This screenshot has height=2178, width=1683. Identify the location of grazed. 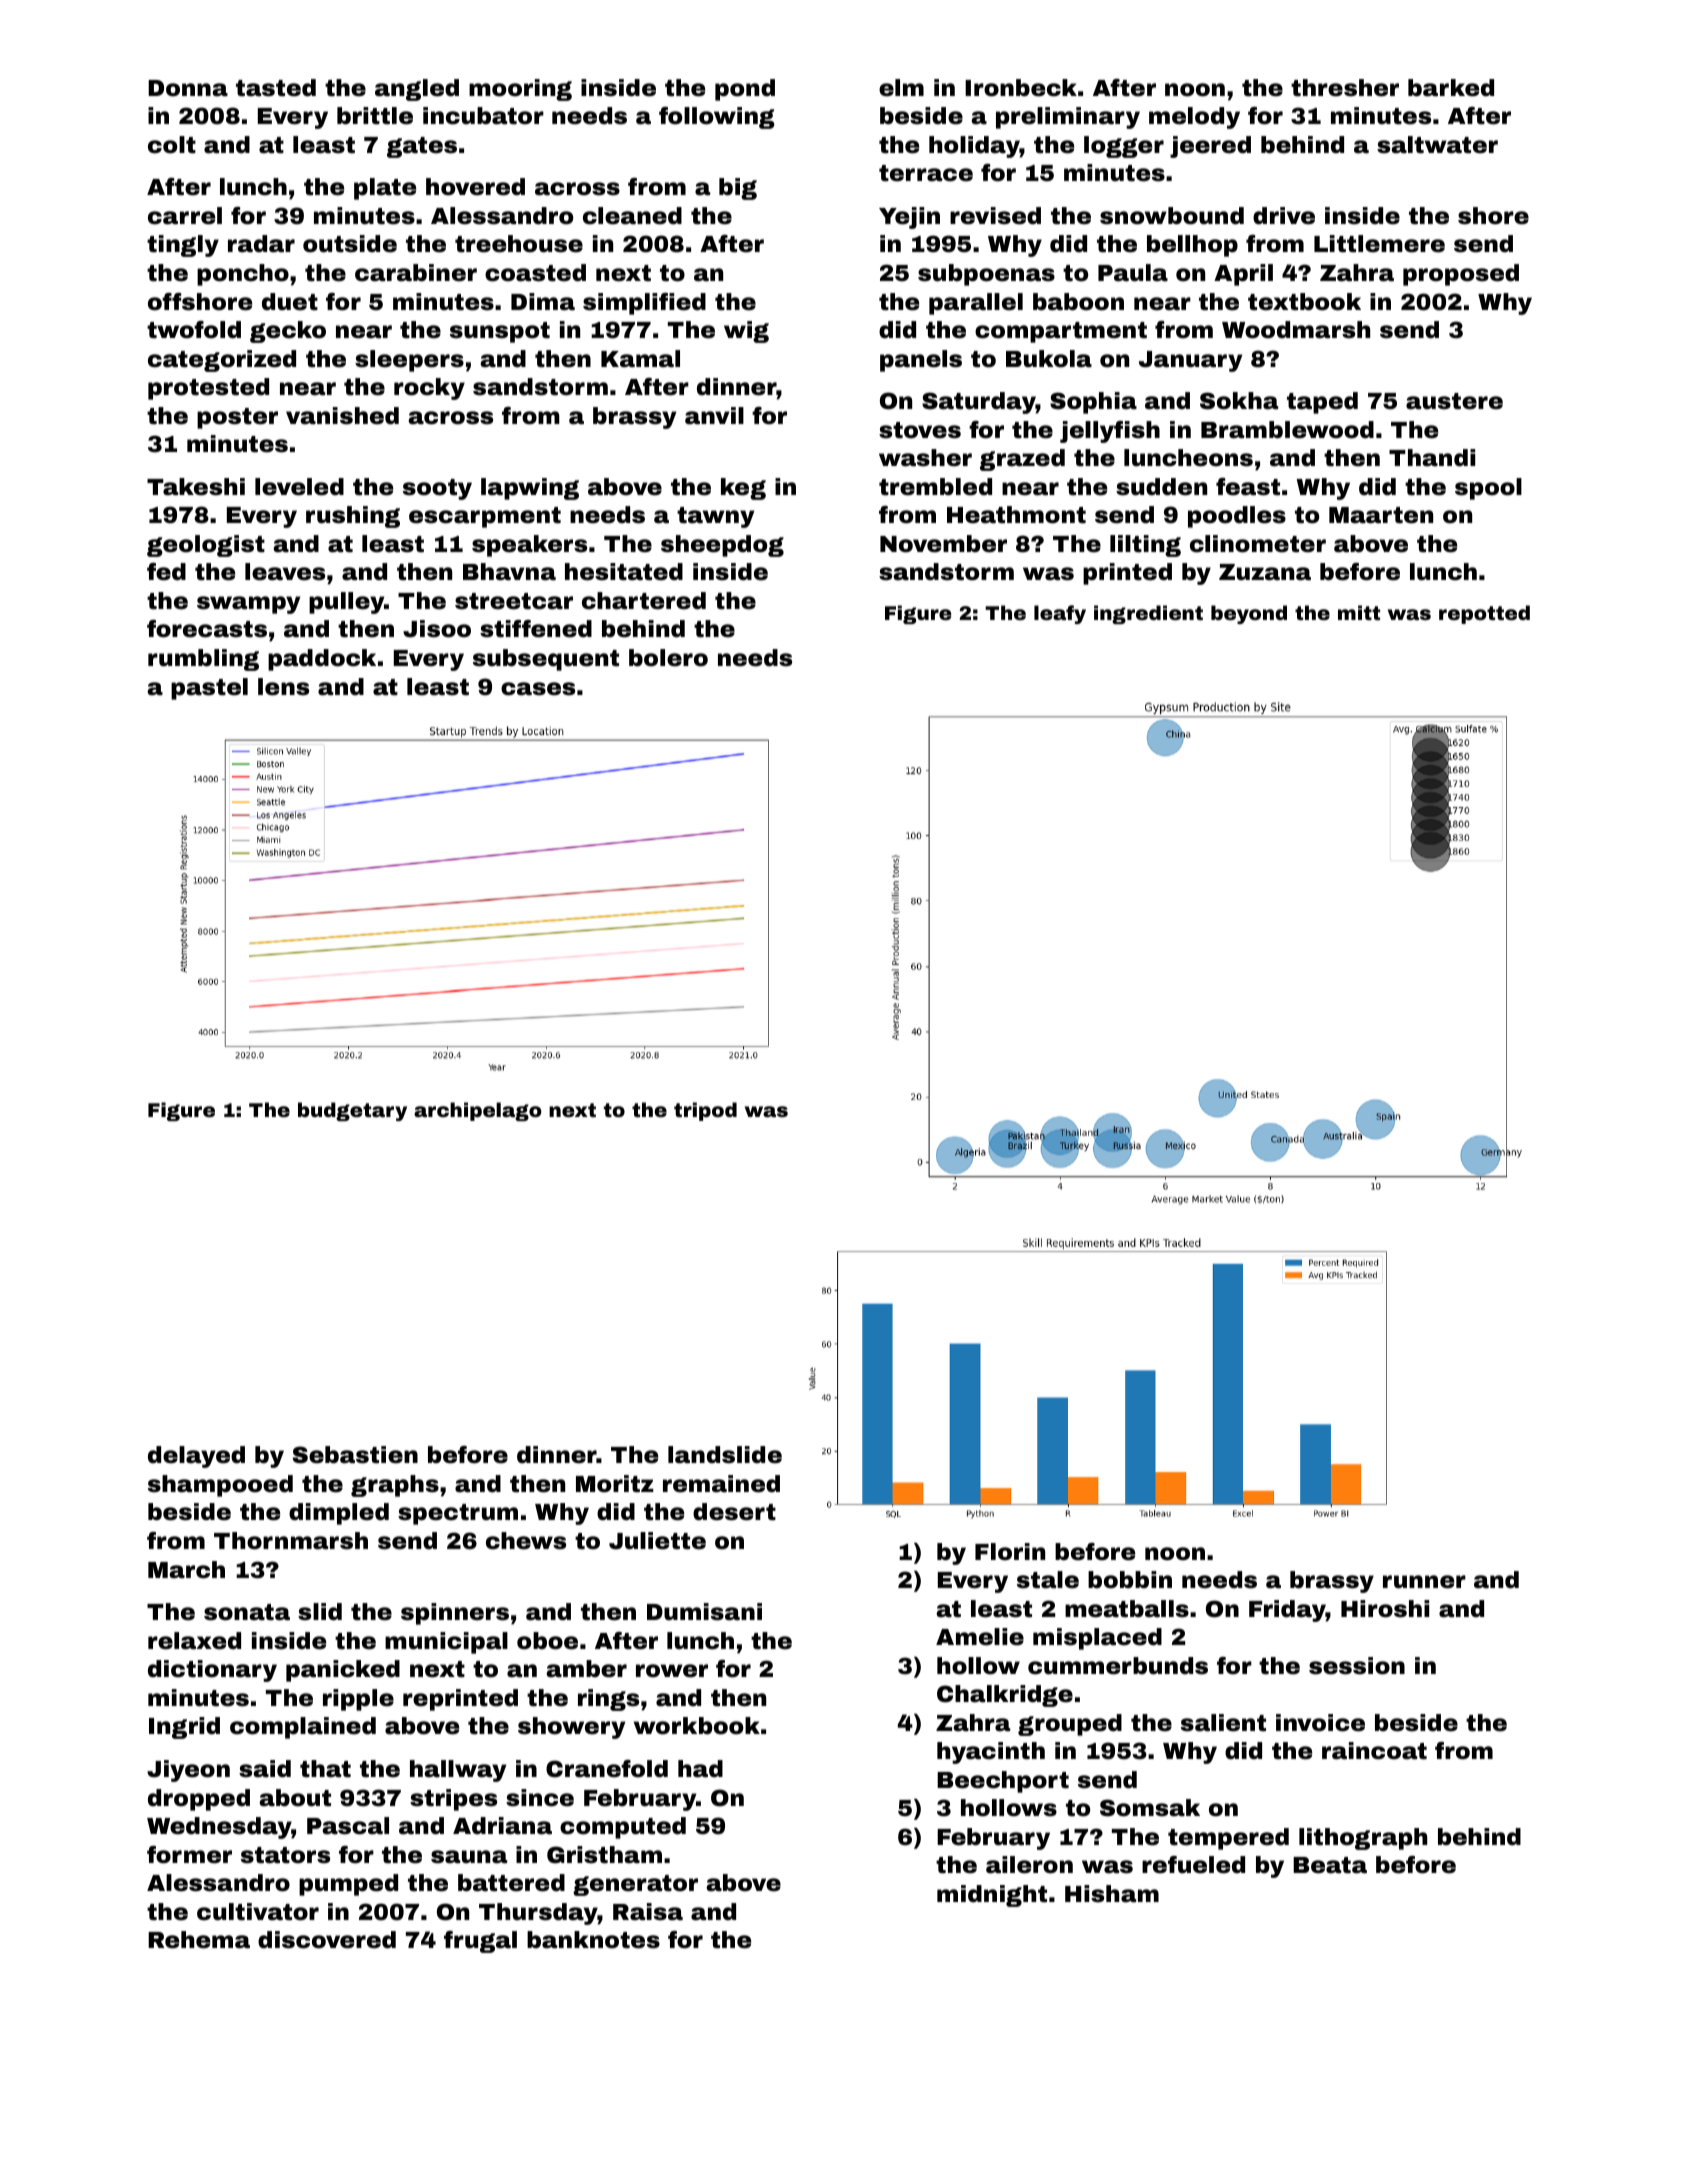
(1022, 460).
